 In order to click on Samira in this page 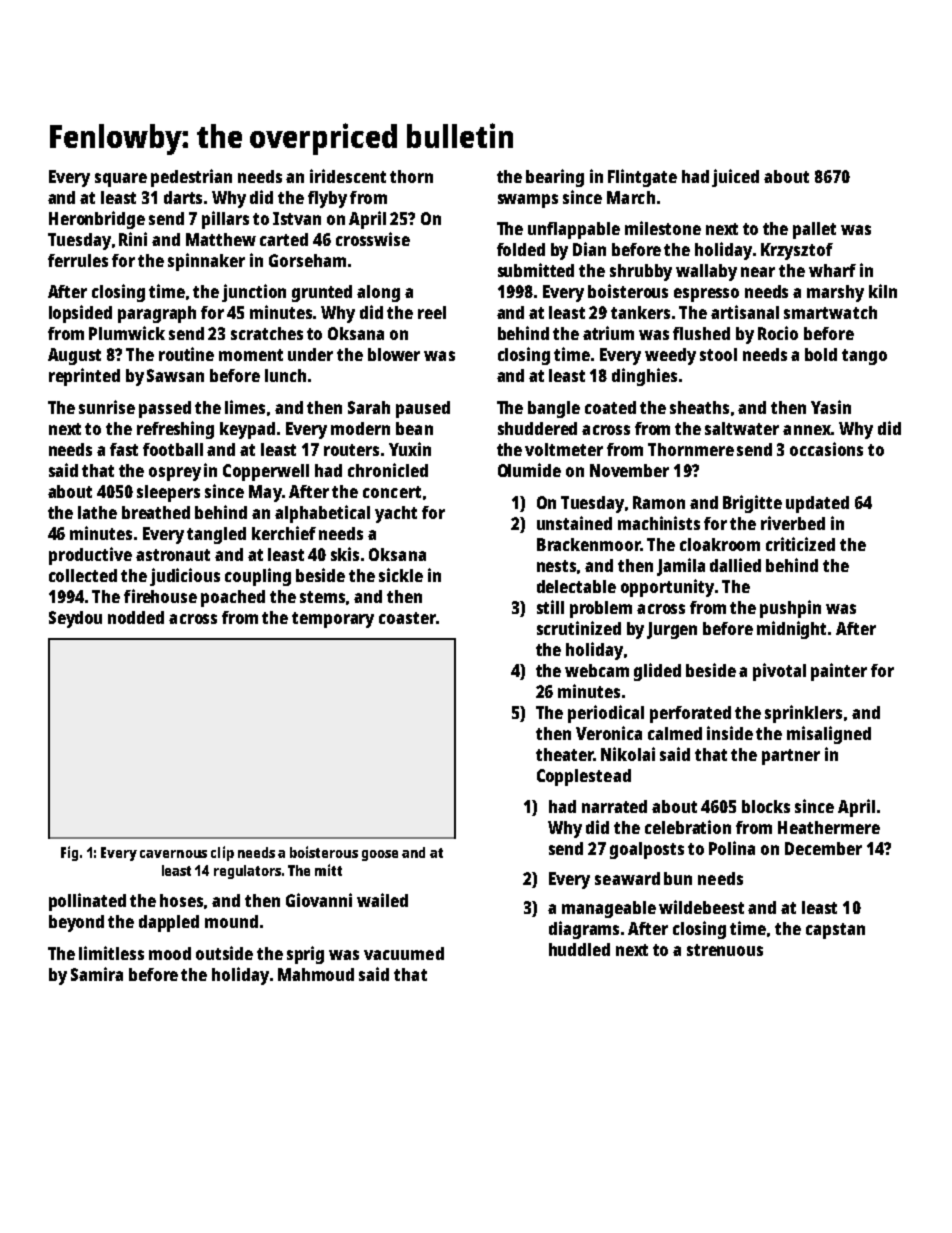, I will do `click(97, 974)`.
